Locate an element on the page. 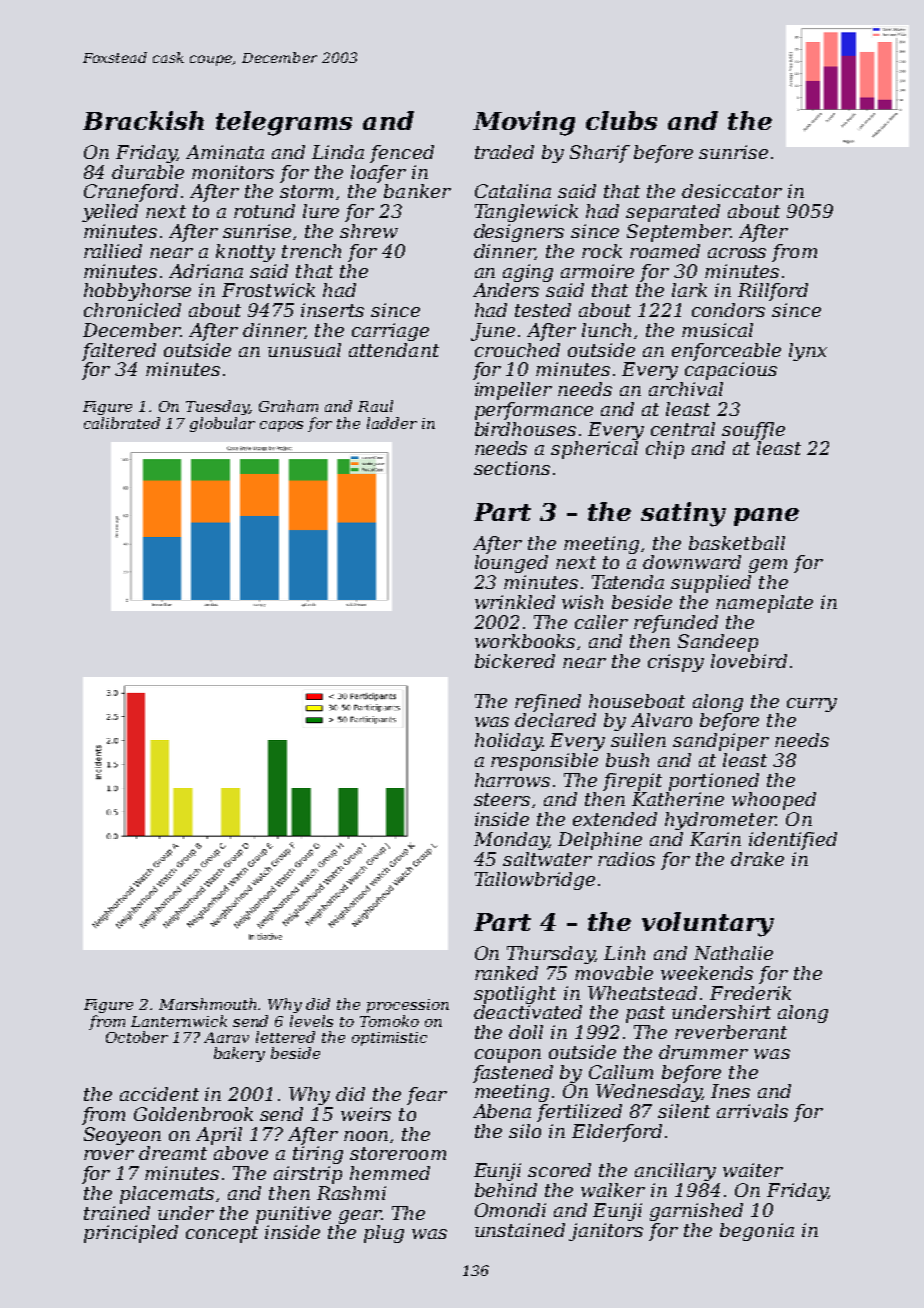 Image resolution: width=924 pixels, height=1308 pixels. ladder is located at coordinates (392, 423).
